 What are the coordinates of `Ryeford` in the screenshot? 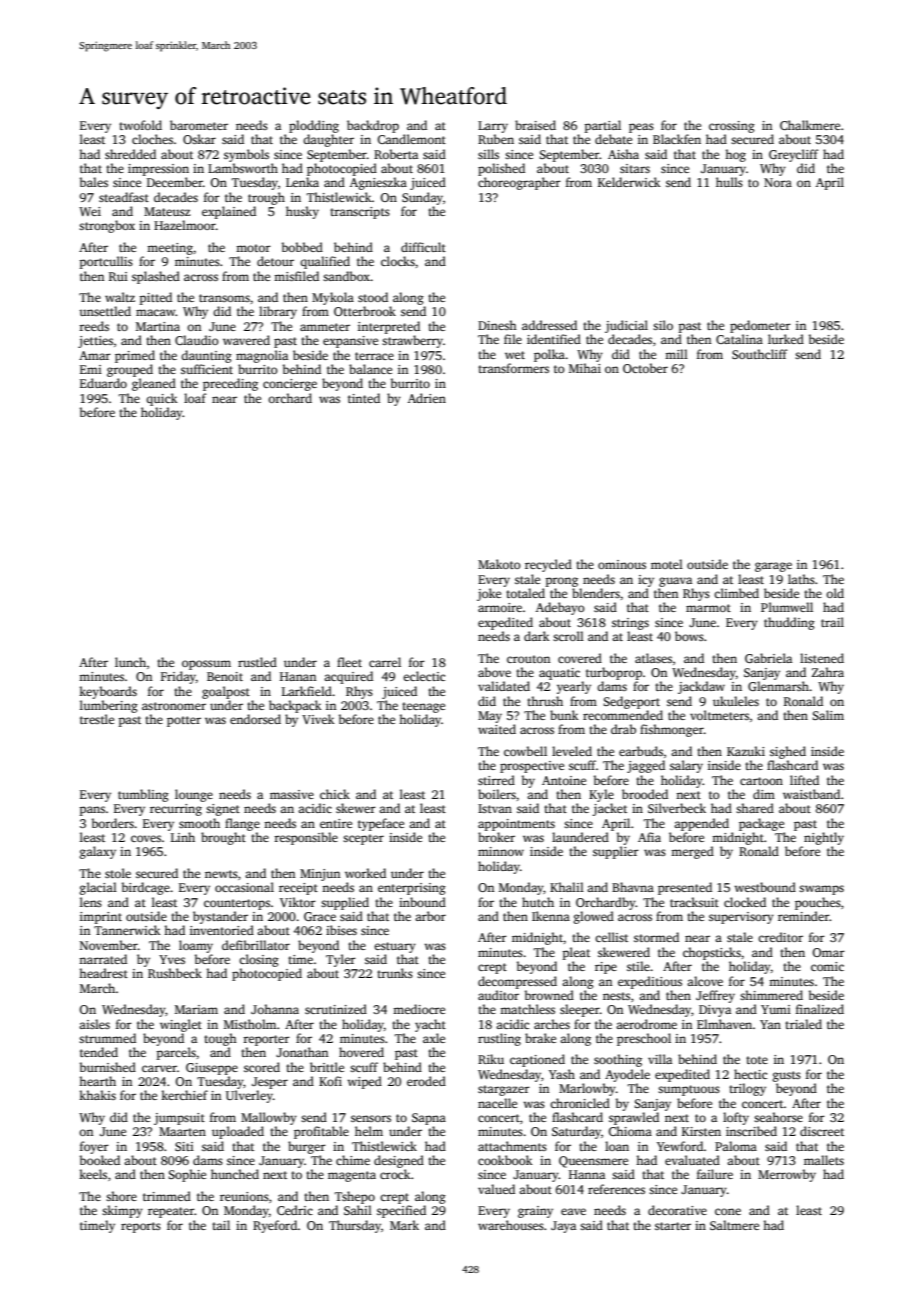 It's located at (275, 1226).
